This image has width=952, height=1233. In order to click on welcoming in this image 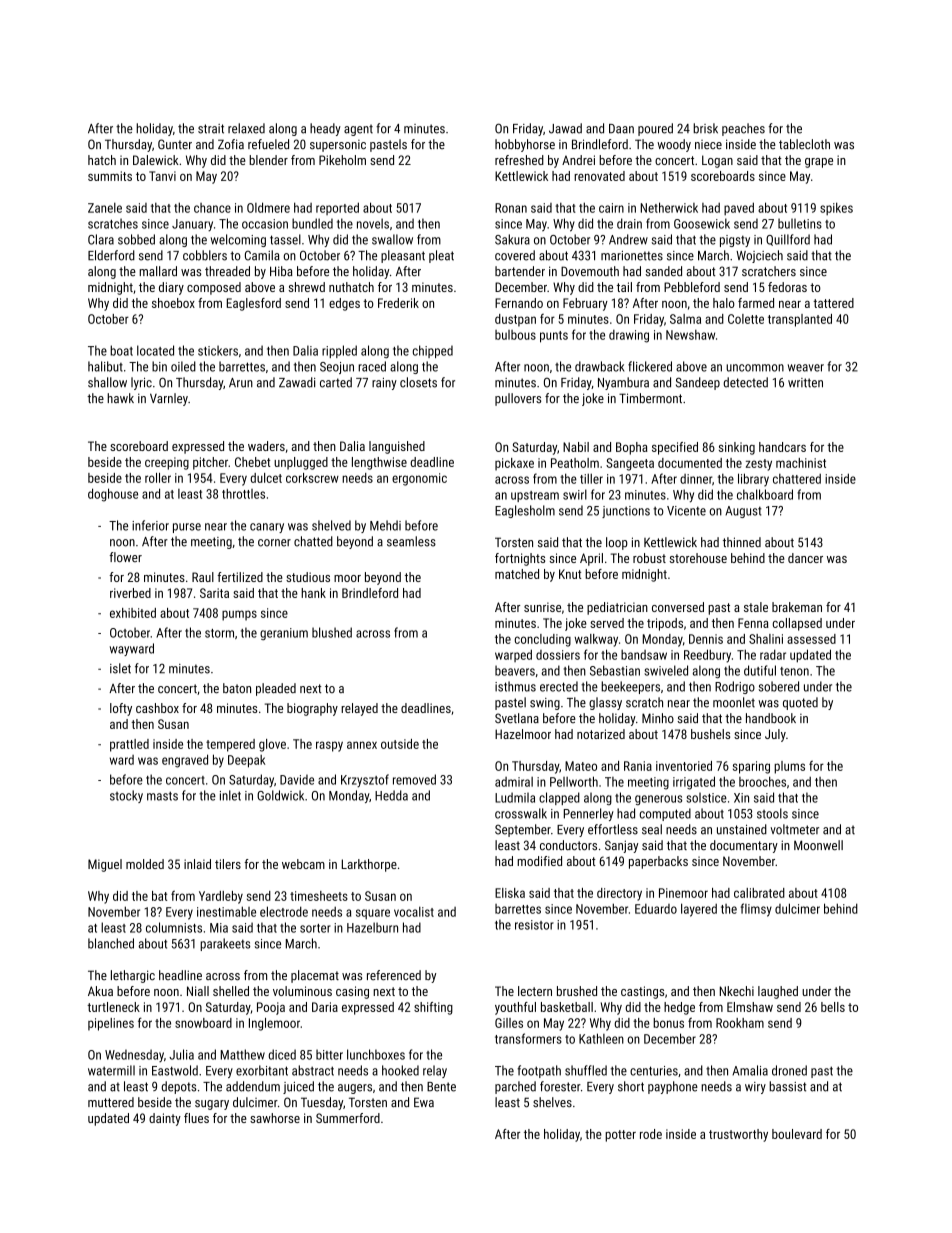, I will do `click(238, 240)`.
